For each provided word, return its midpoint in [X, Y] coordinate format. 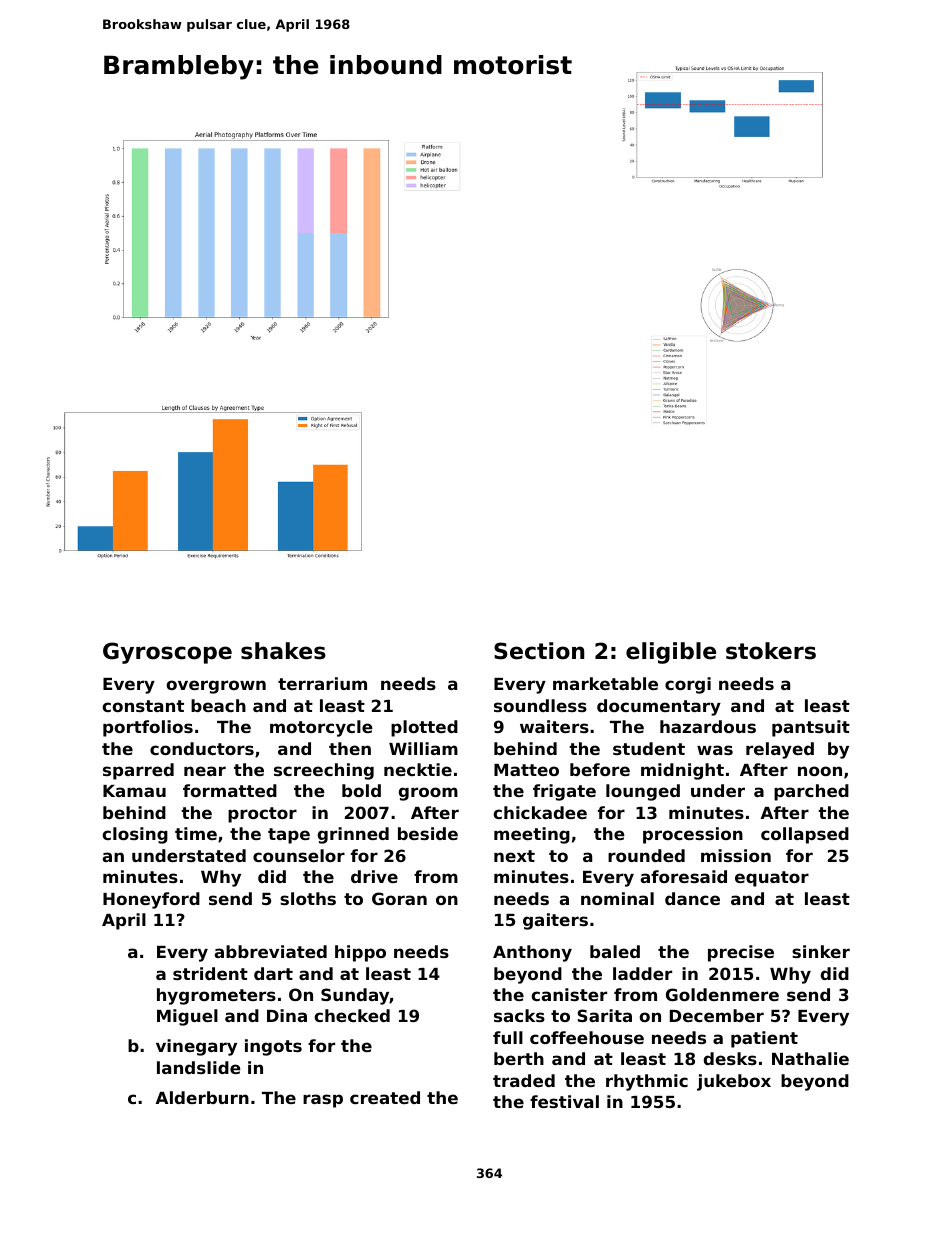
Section [539, 651]
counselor [299, 855]
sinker [821, 951]
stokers [771, 651]
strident [210, 973]
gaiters [555, 921]
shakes [283, 651]
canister [569, 994]
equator [772, 879]
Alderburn [202, 1097]
